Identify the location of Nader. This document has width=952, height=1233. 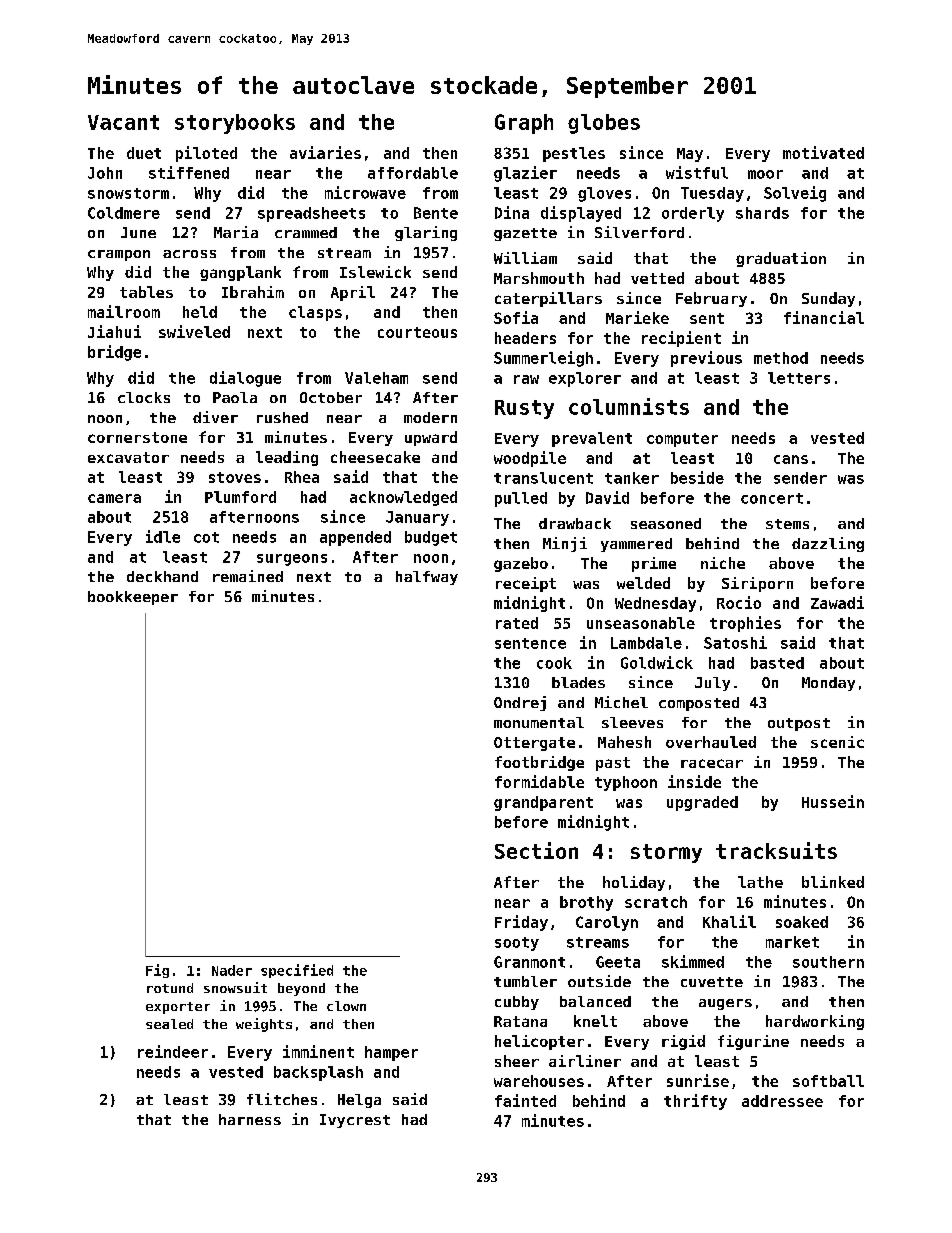
(232, 970).
